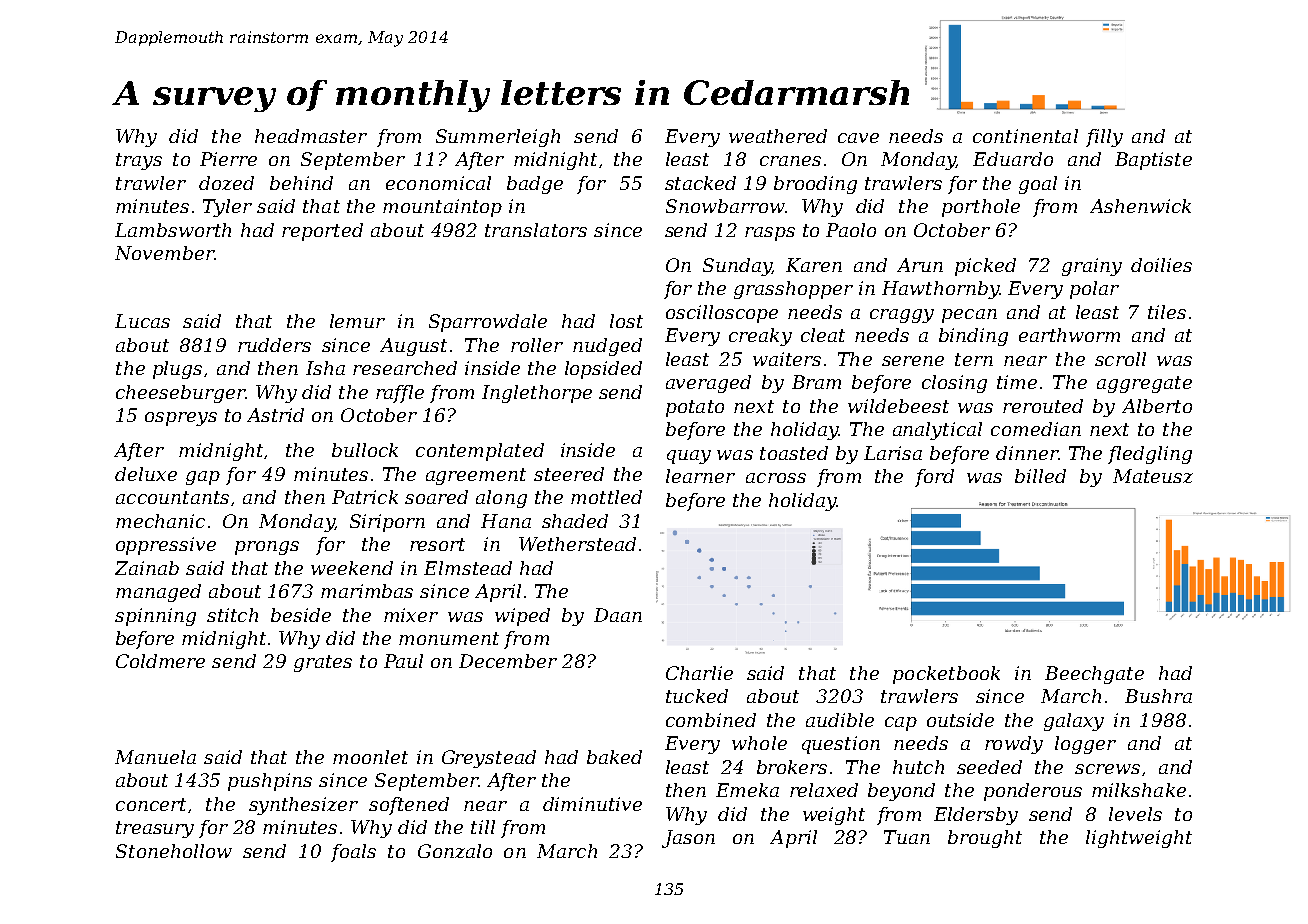  What do you see at coordinates (697, 696) in the document?
I see `tucked` at bounding box center [697, 696].
